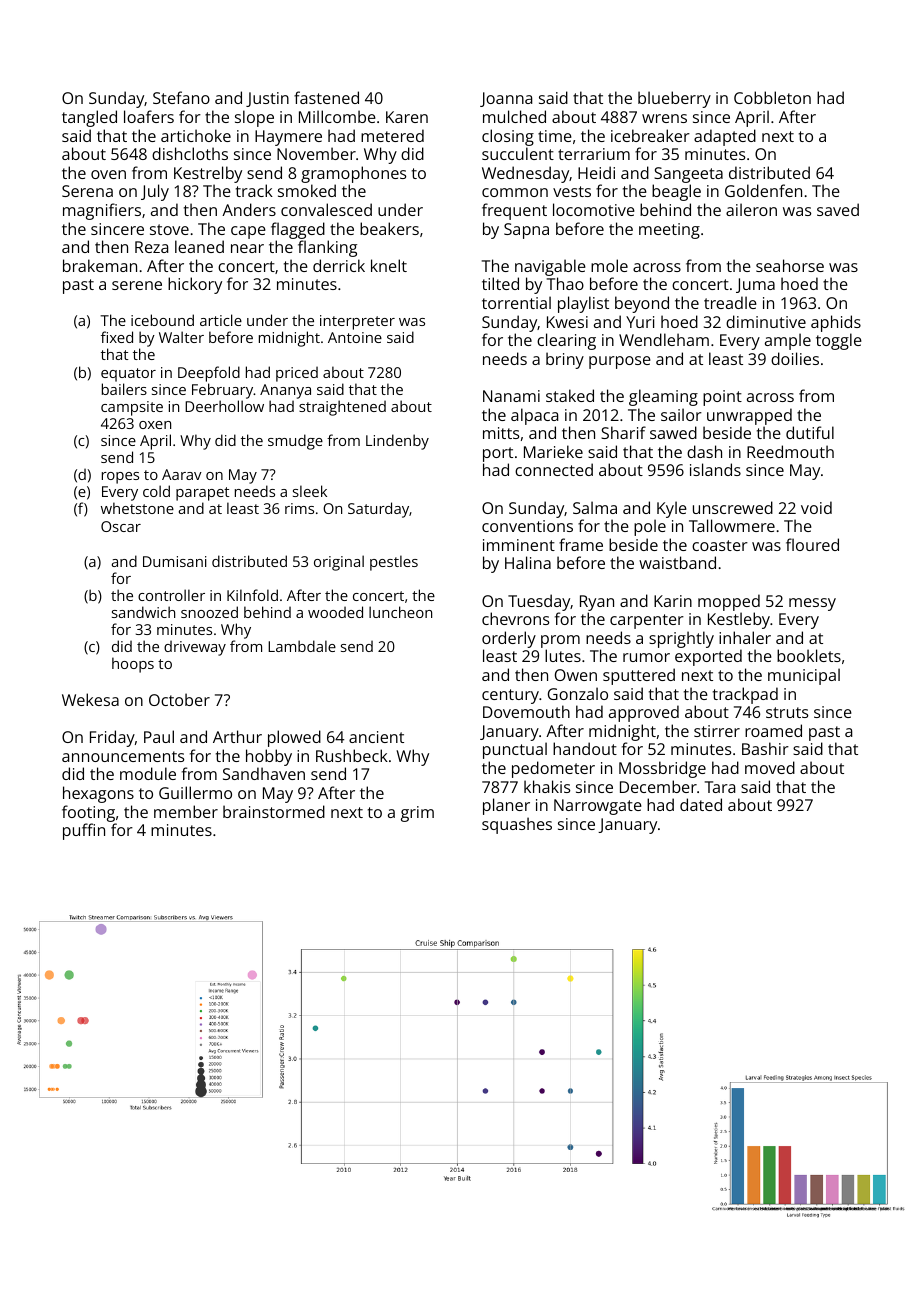 The image size is (924, 1308). Describe the element at coordinates (506, 99) in the screenshot. I see `Joanna` at that location.
